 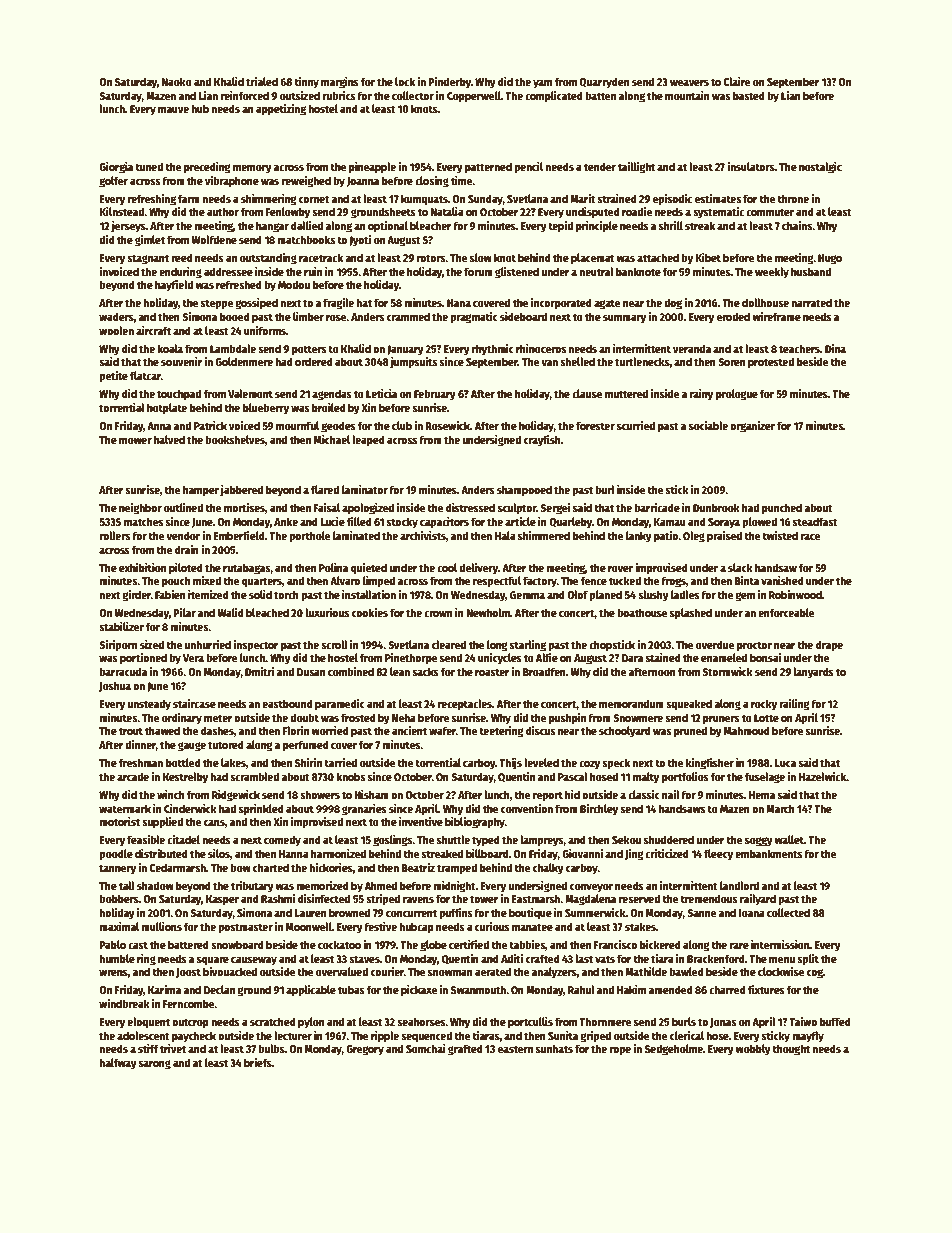 What do you see at coordinates (145, 375) in the image?
I see `flatcar` at bounding box center [145, 375].
